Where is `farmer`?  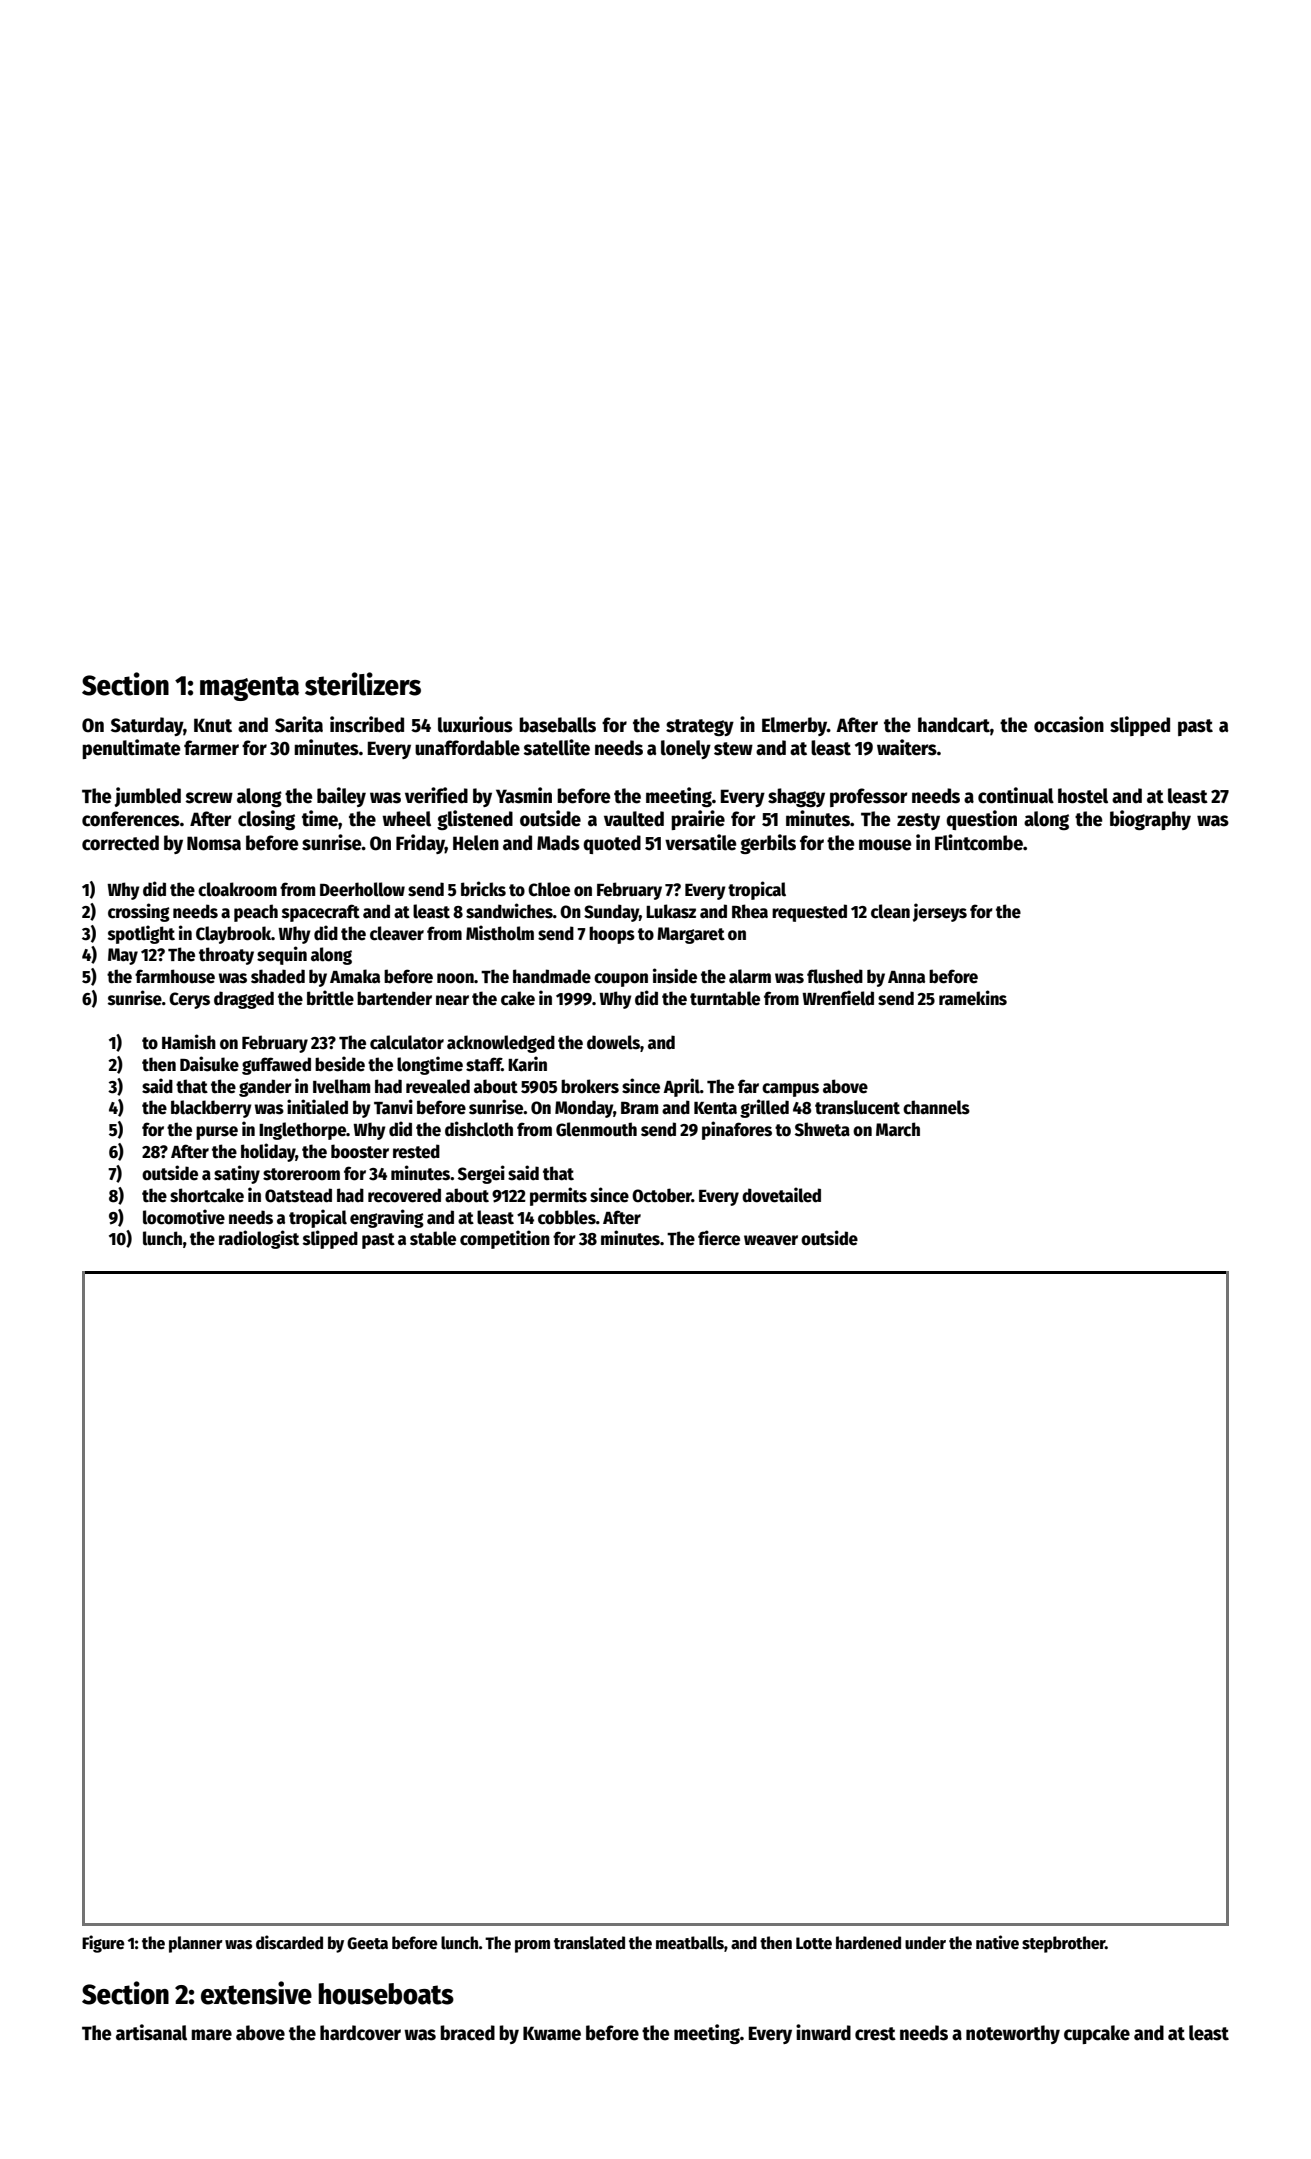
farmer is located at coordinates (211, 748).
